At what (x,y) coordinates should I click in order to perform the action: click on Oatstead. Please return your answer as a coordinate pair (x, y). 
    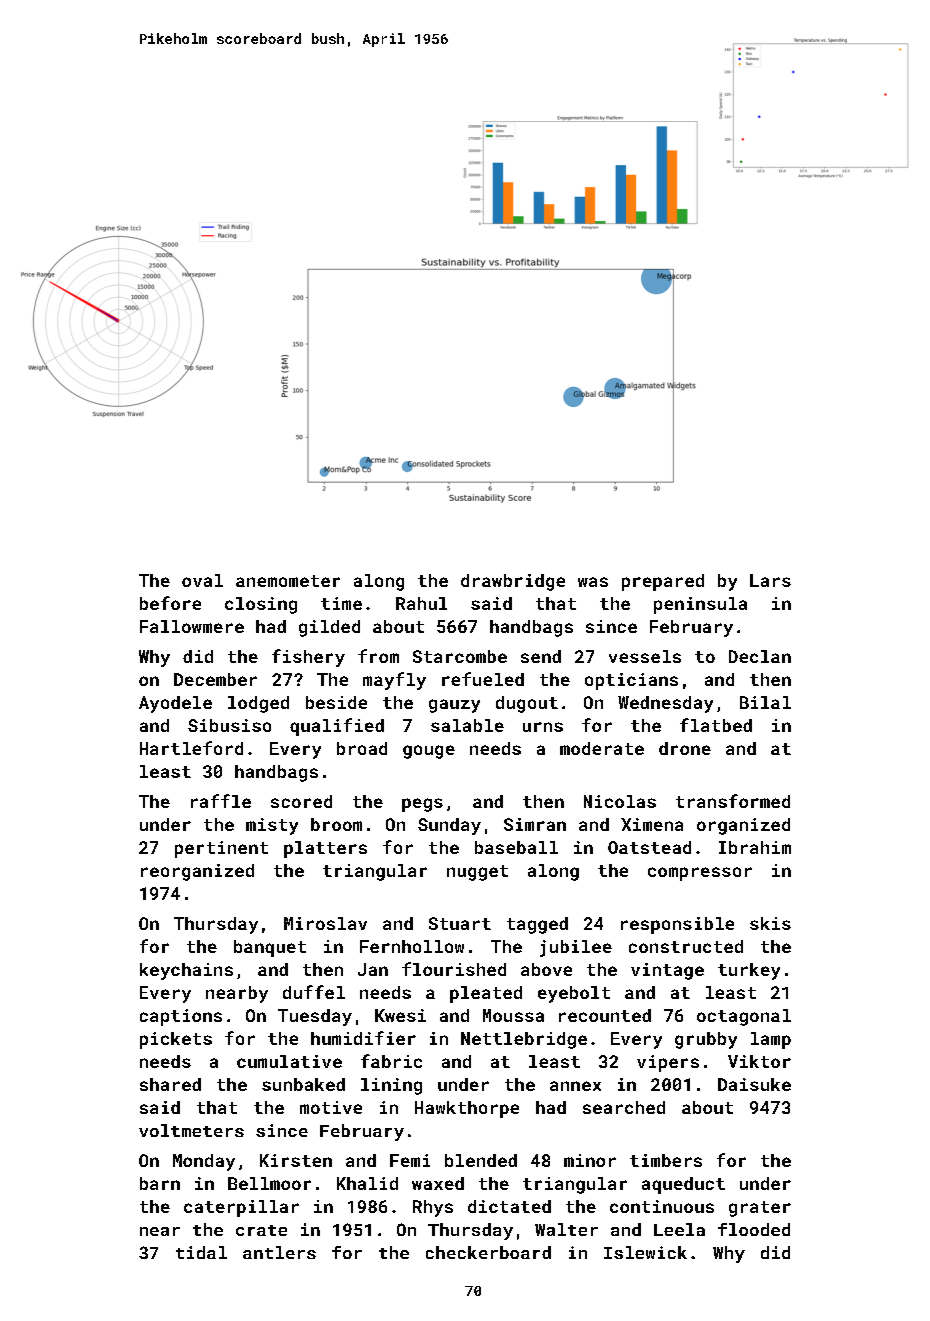
    Looking at the image, I should click on (649, 847).
